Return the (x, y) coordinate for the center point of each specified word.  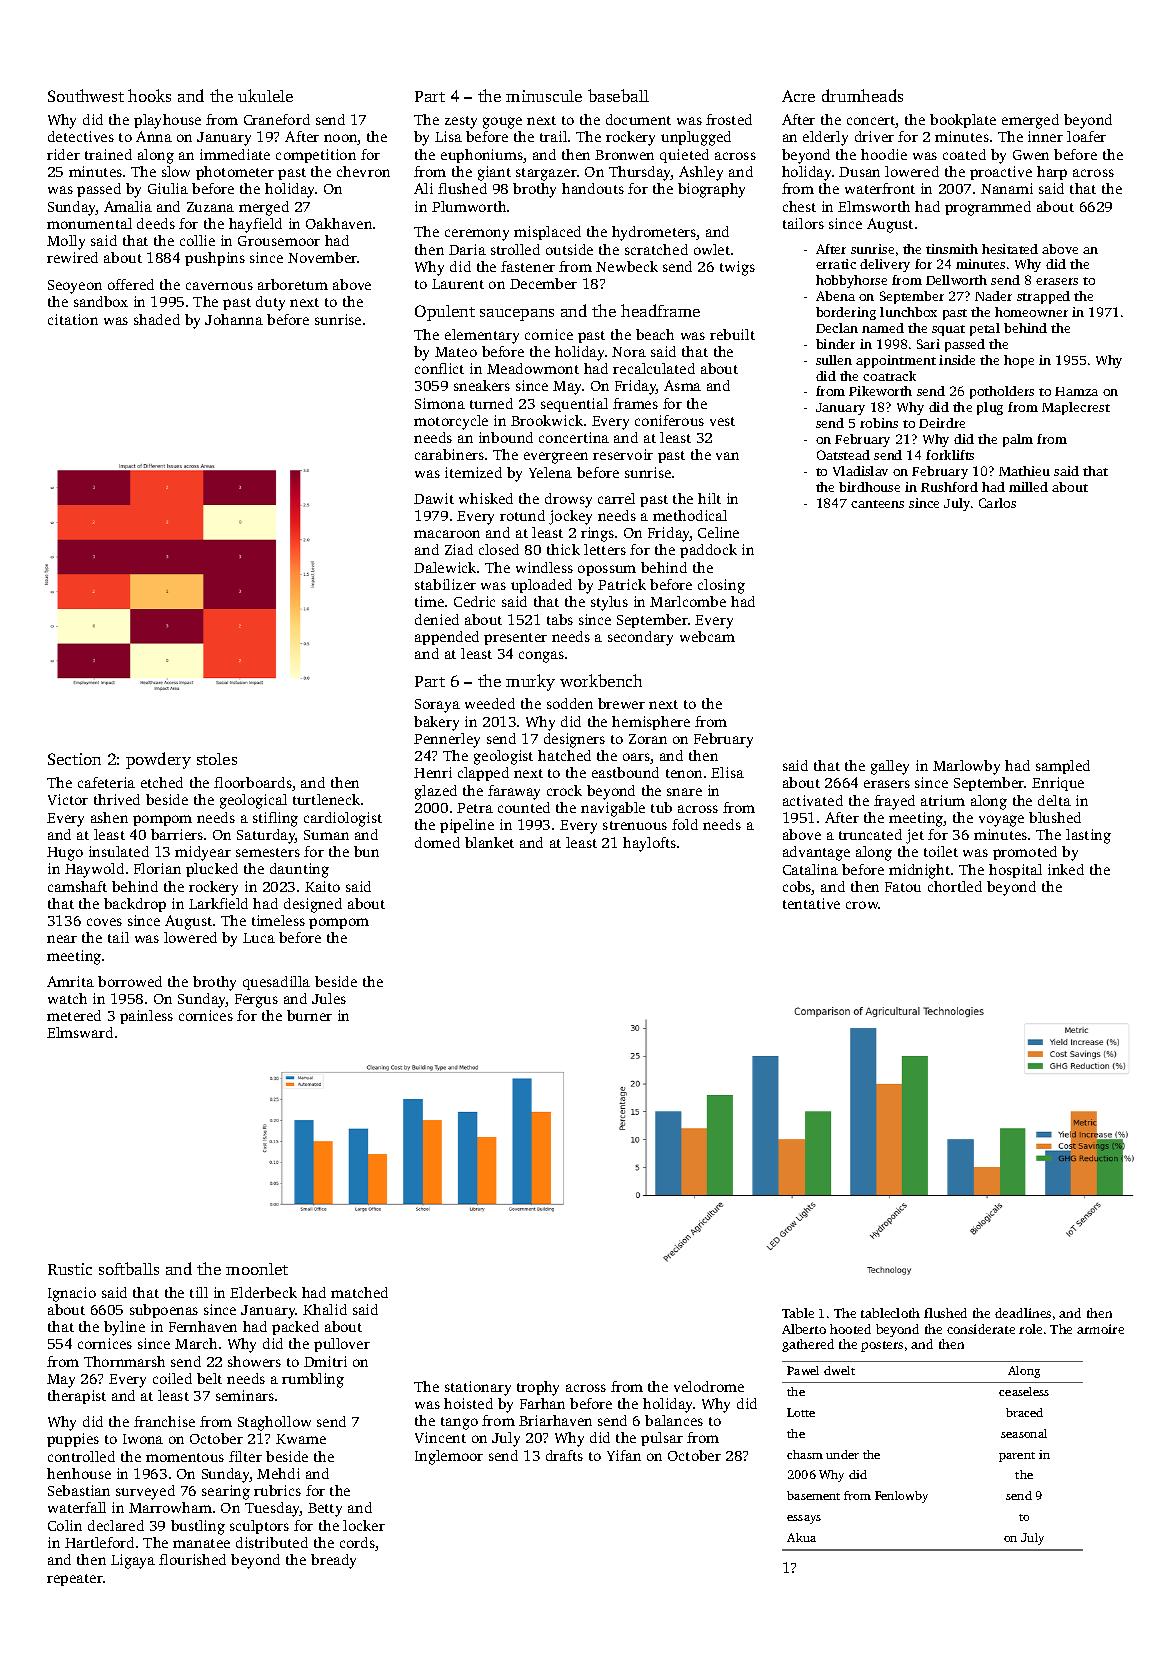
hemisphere (651, 723)
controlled (81, 1456)
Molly (66, 242)
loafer (1086, 136)
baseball (618, 95)
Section (74, 759)
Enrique (1058, 784)
